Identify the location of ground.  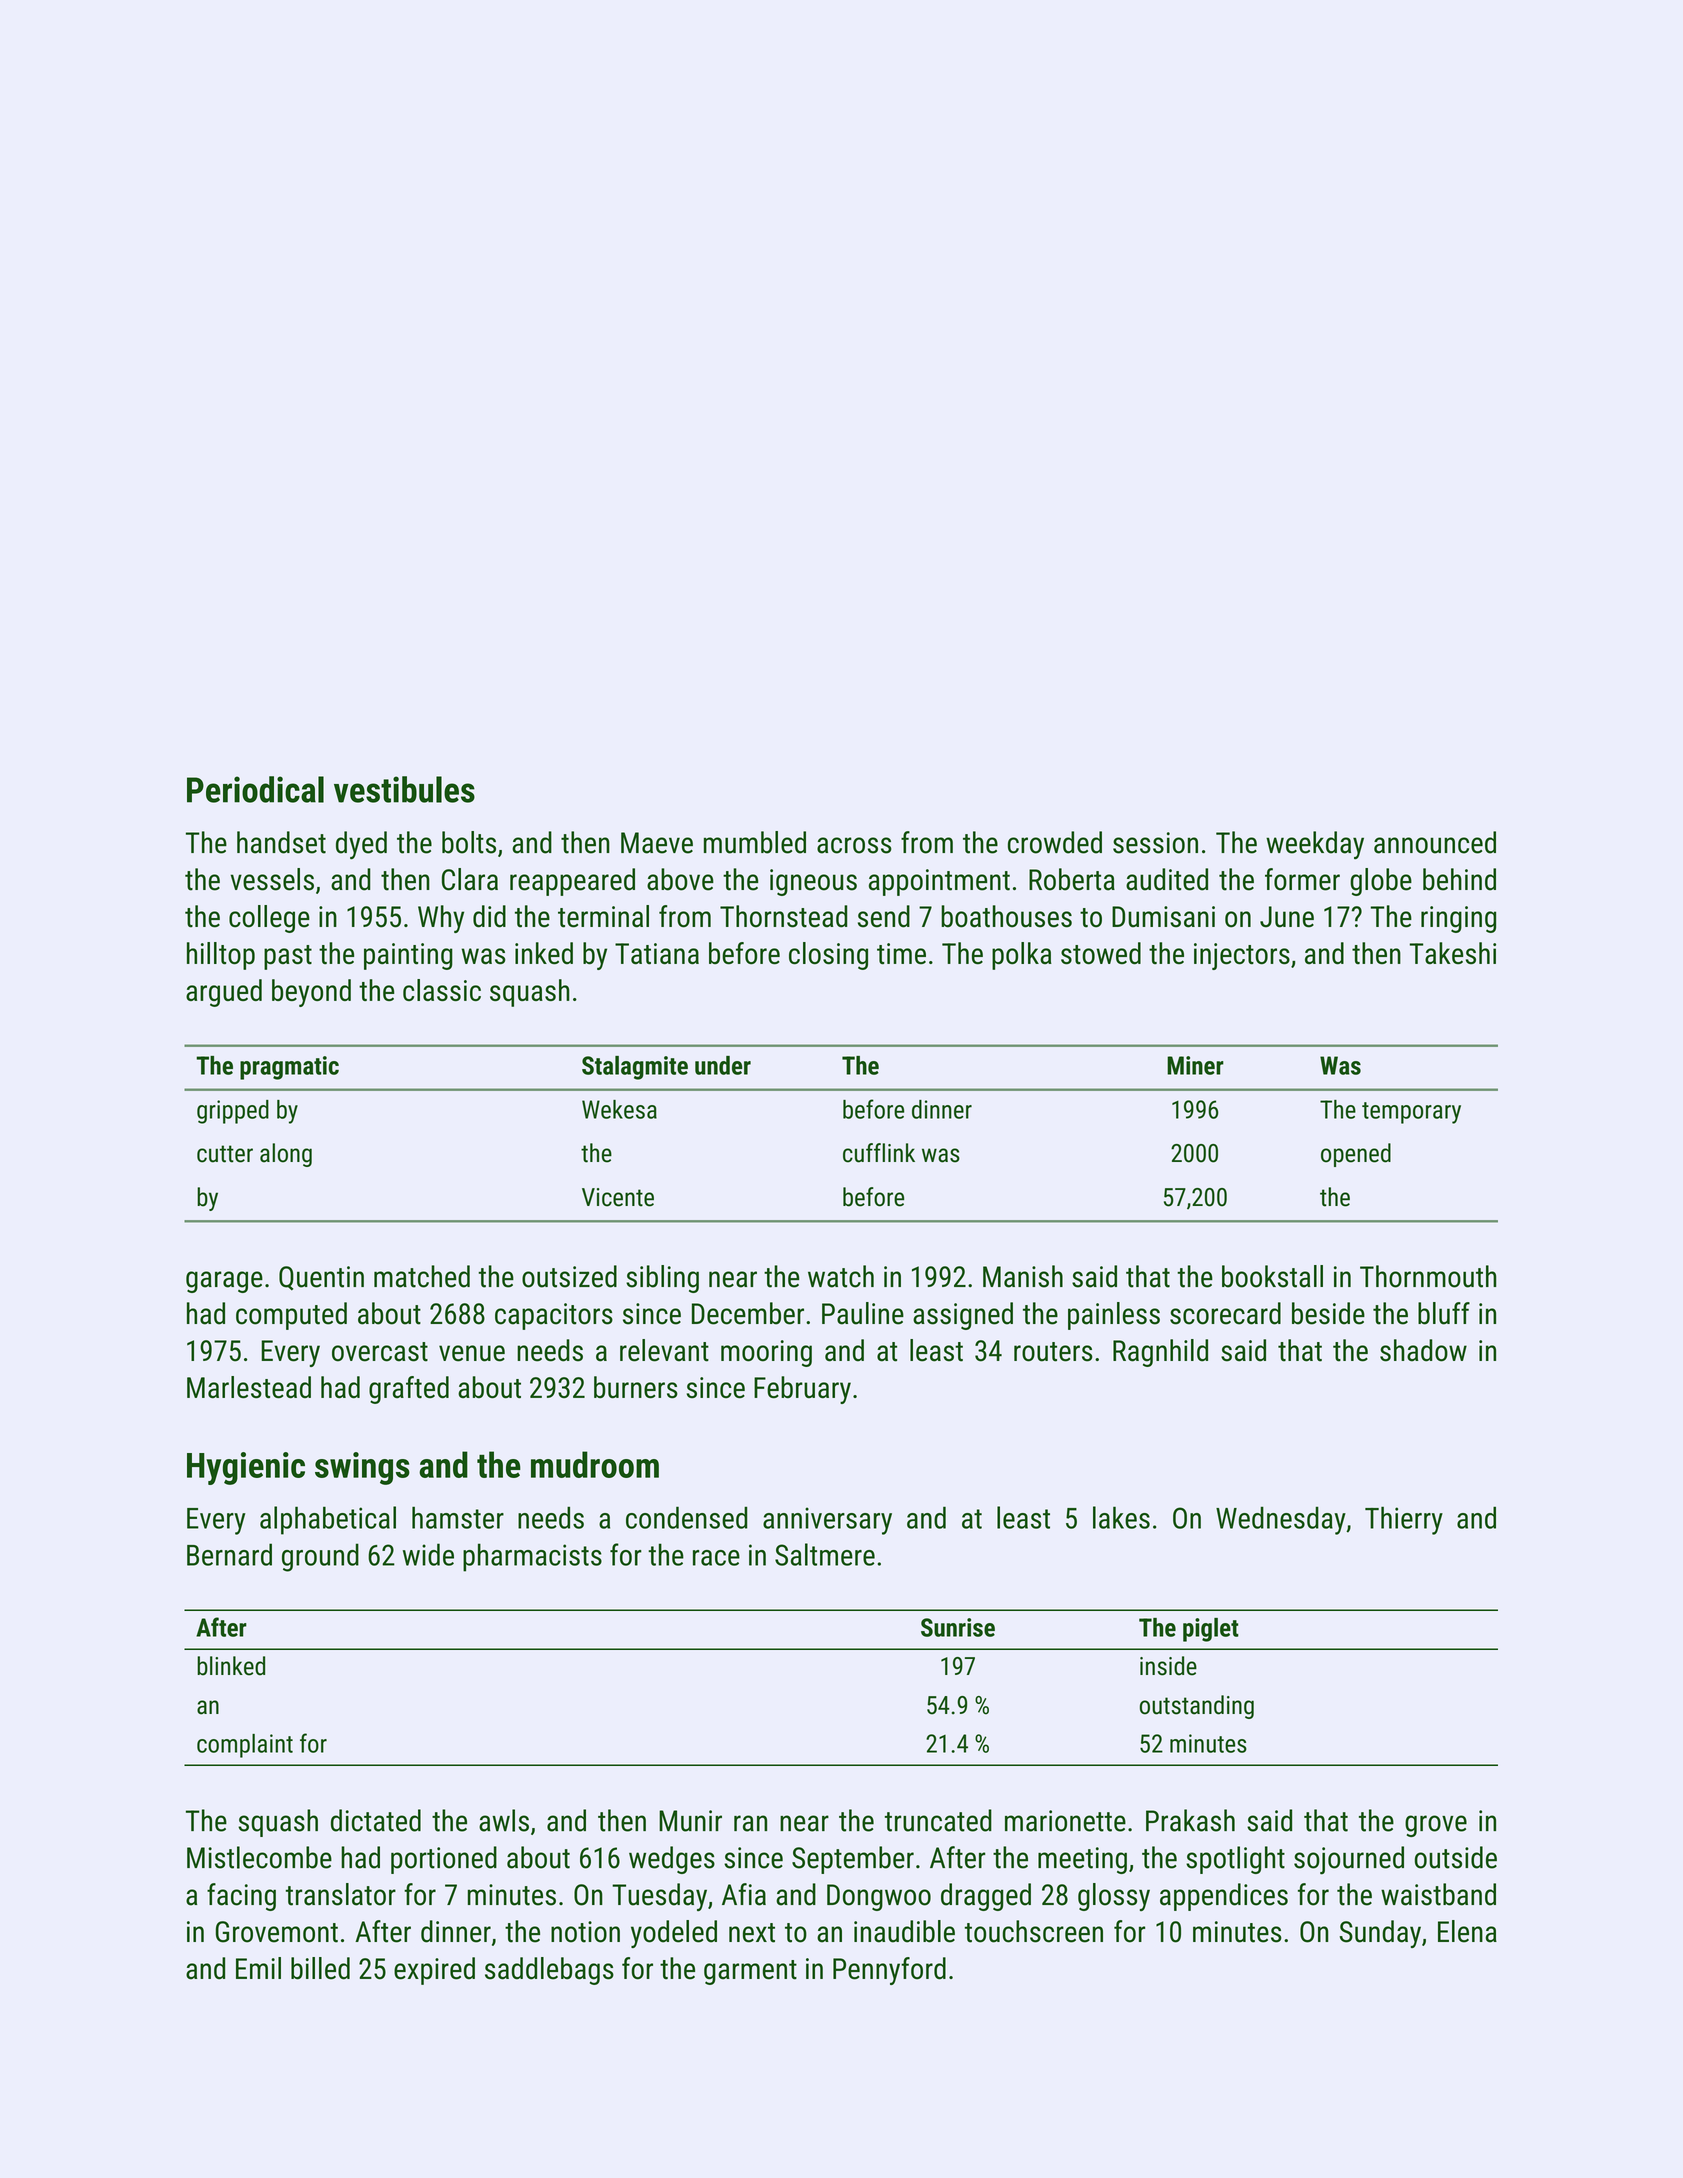
(320, 1557).
